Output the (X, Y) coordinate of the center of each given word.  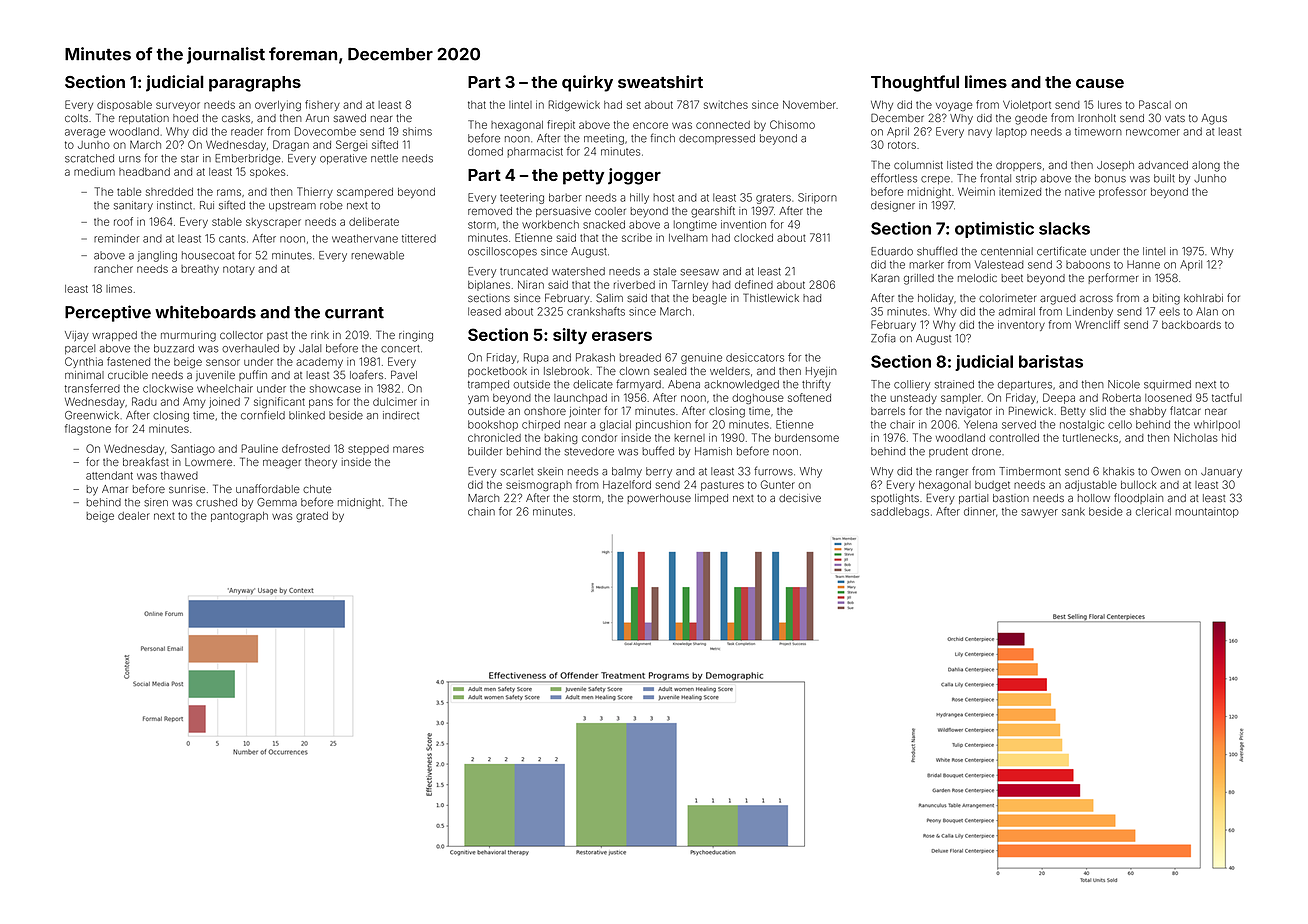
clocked (753, 238)
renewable (377, 255)
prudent (948, 452)
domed (485, 151)
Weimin (976, 191)
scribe (637, 238)
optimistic (994, 230)
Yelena (980, 424)
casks (236, 118)
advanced (1163, 165)
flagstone (88, 429)
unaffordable (268, 488)
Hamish (713, 451)
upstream (292, 206)
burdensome (807, 438)
